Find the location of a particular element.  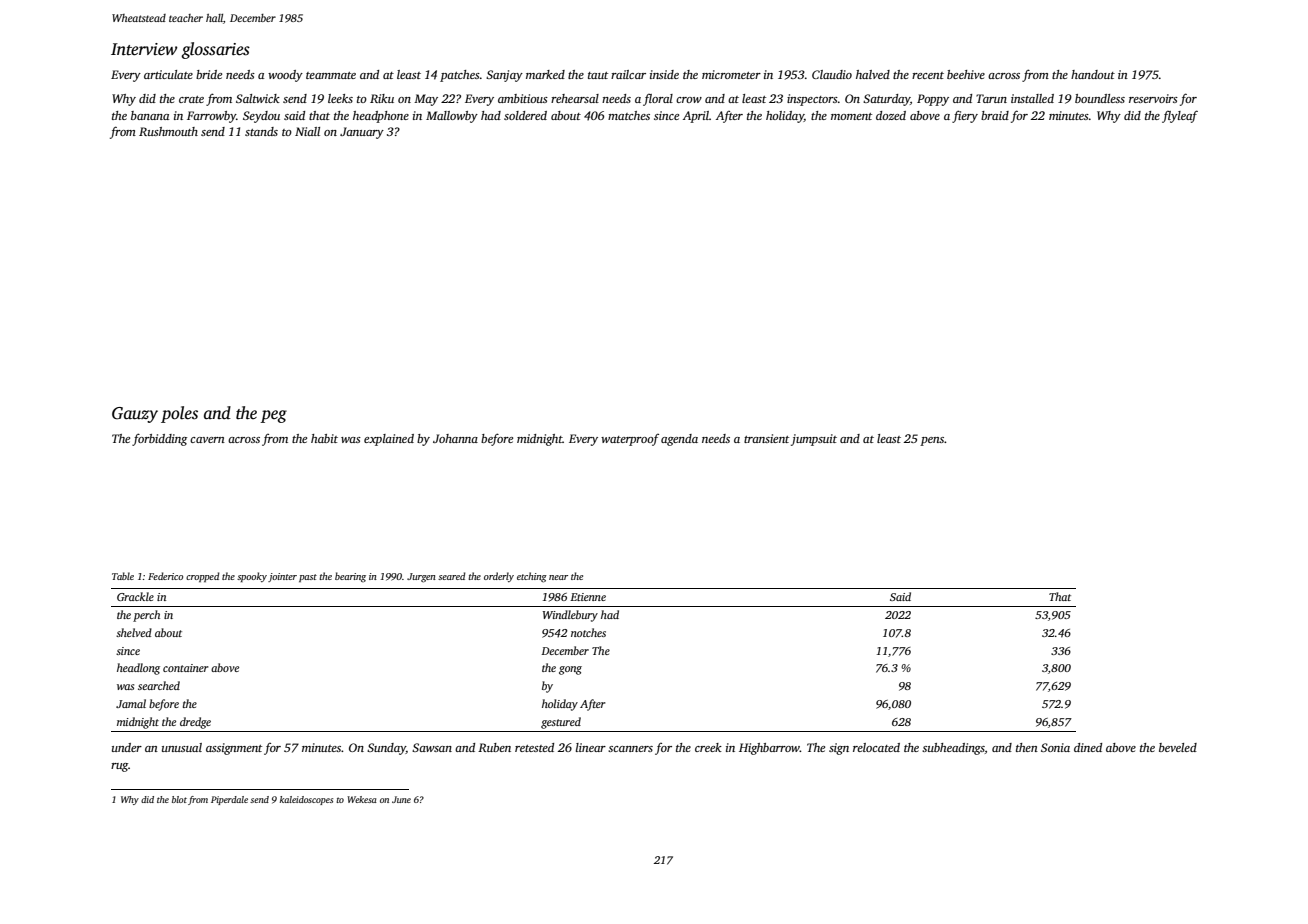

then is located at coordinates (1027, 747).
